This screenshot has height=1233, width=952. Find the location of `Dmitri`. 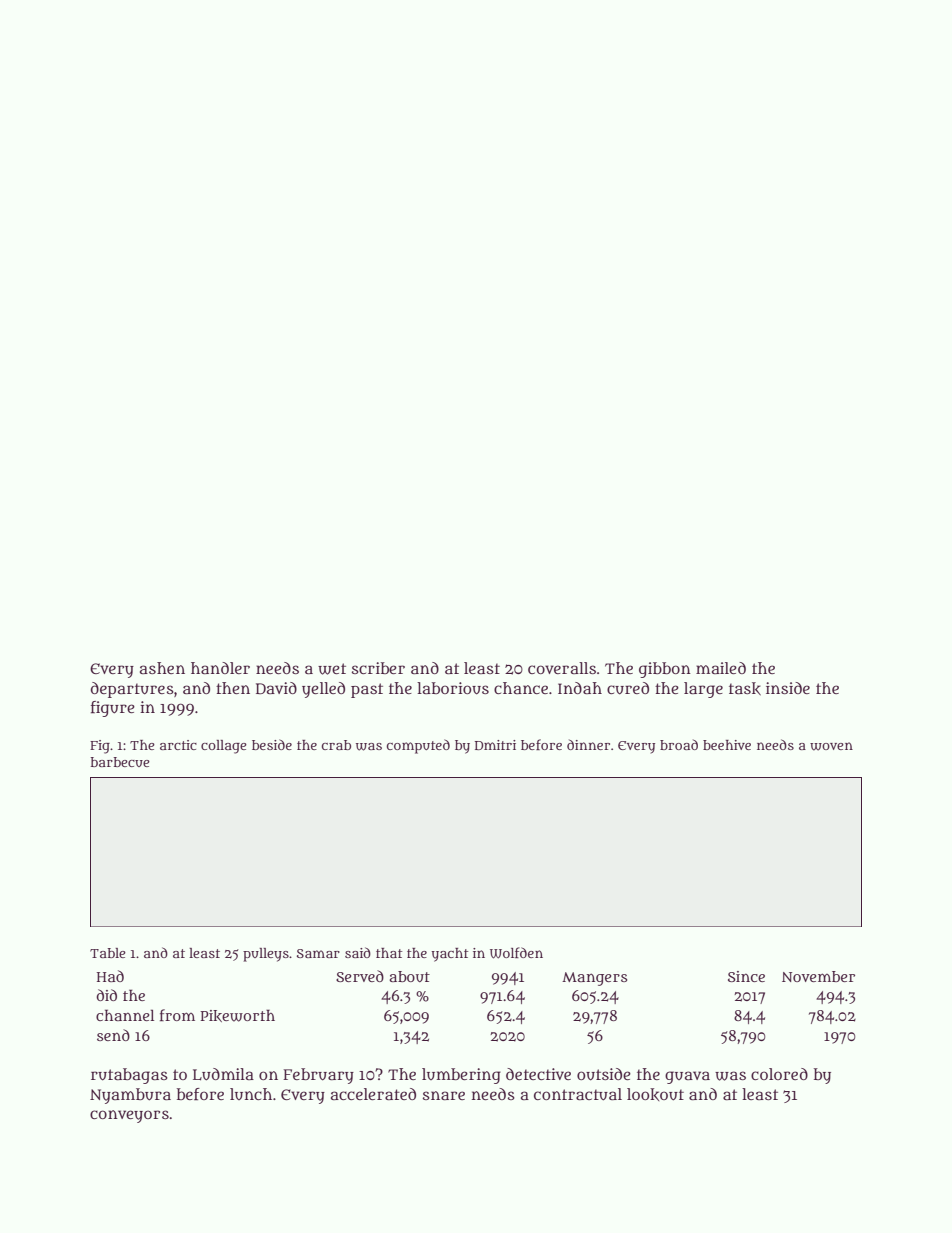

Dmitri is located at coordinates (495, 745).
